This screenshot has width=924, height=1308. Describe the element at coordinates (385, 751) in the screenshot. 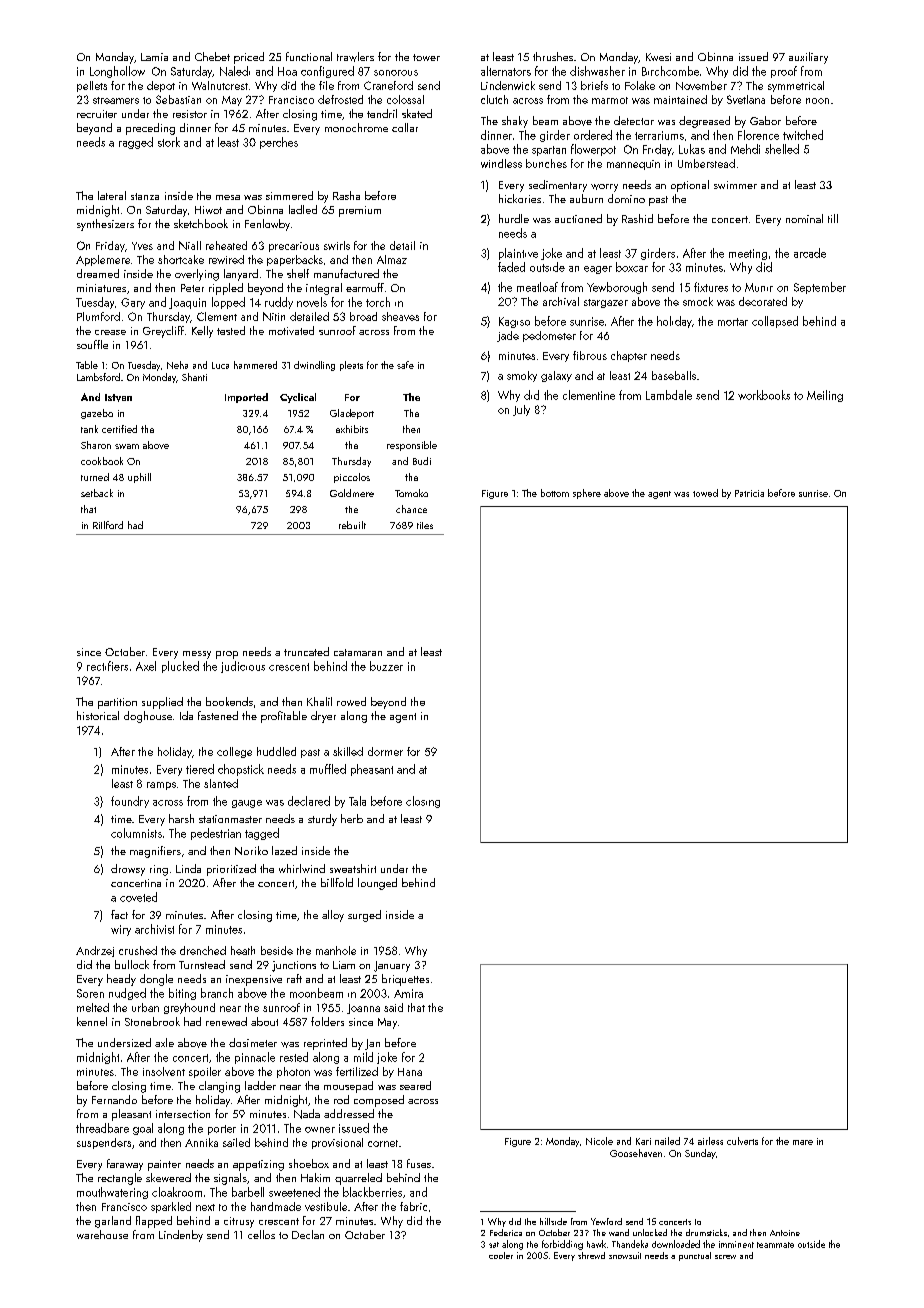

I see `dormer` at that location.
